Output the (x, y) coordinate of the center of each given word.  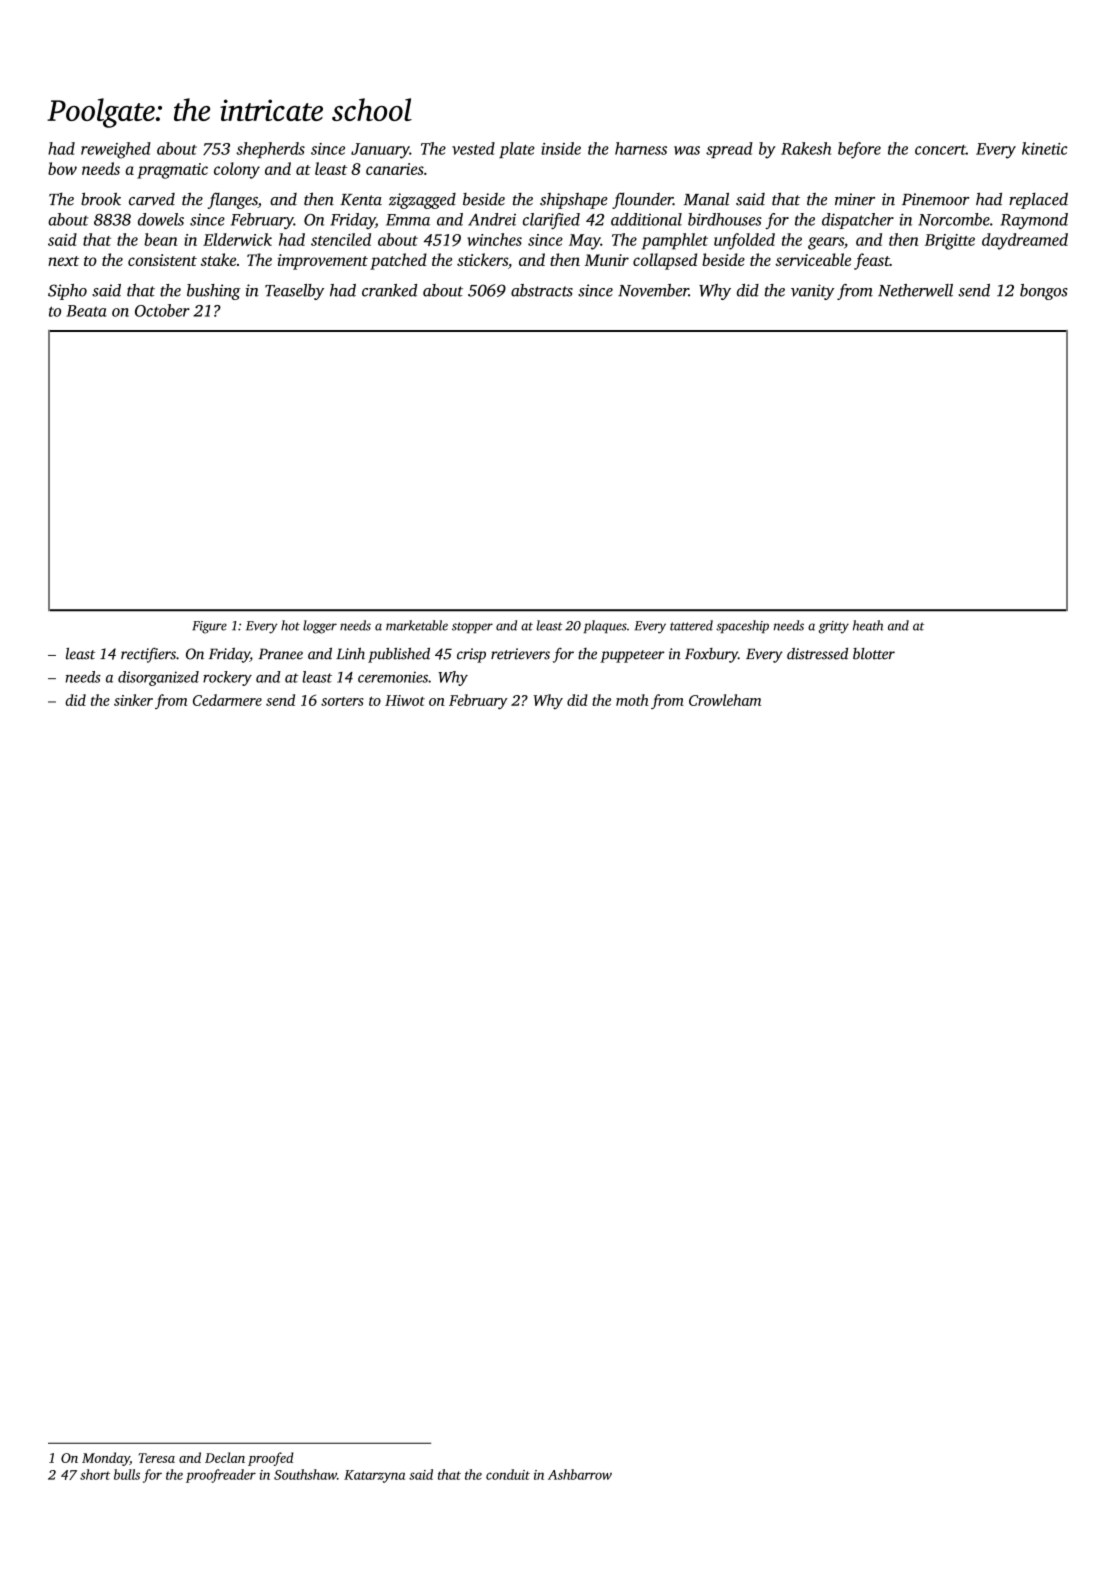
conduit (508, 1474)
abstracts (542, 290)
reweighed (116, 150)
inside (561, 148)
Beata (86, 311)
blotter (874, 654)
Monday (106, 1459)
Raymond (1034, 221)
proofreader (221, 1476)
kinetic (1045, 148)
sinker (133, 700)
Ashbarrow (580, 1474)
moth (632, 700)
